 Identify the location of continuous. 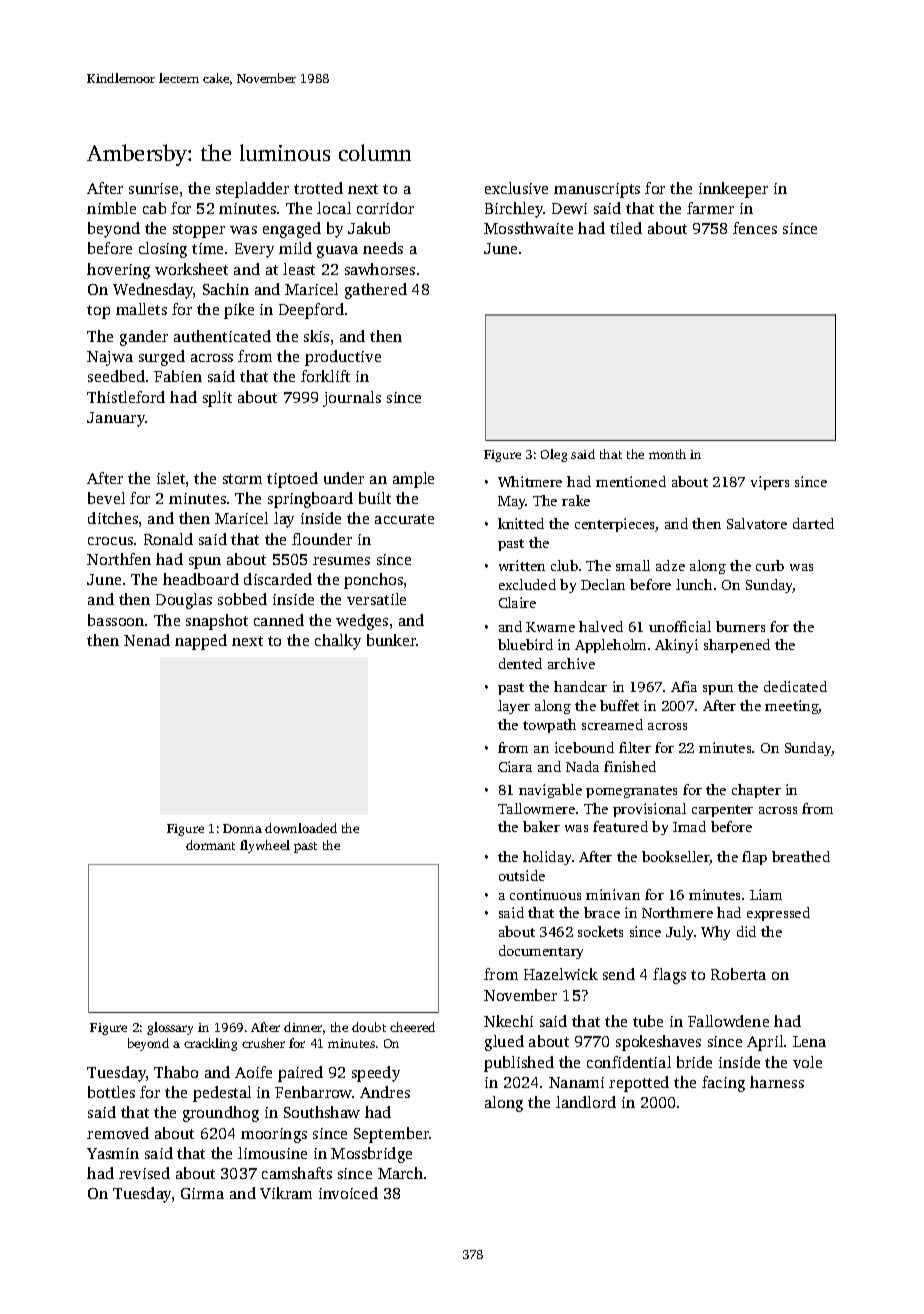
(545, 894).
